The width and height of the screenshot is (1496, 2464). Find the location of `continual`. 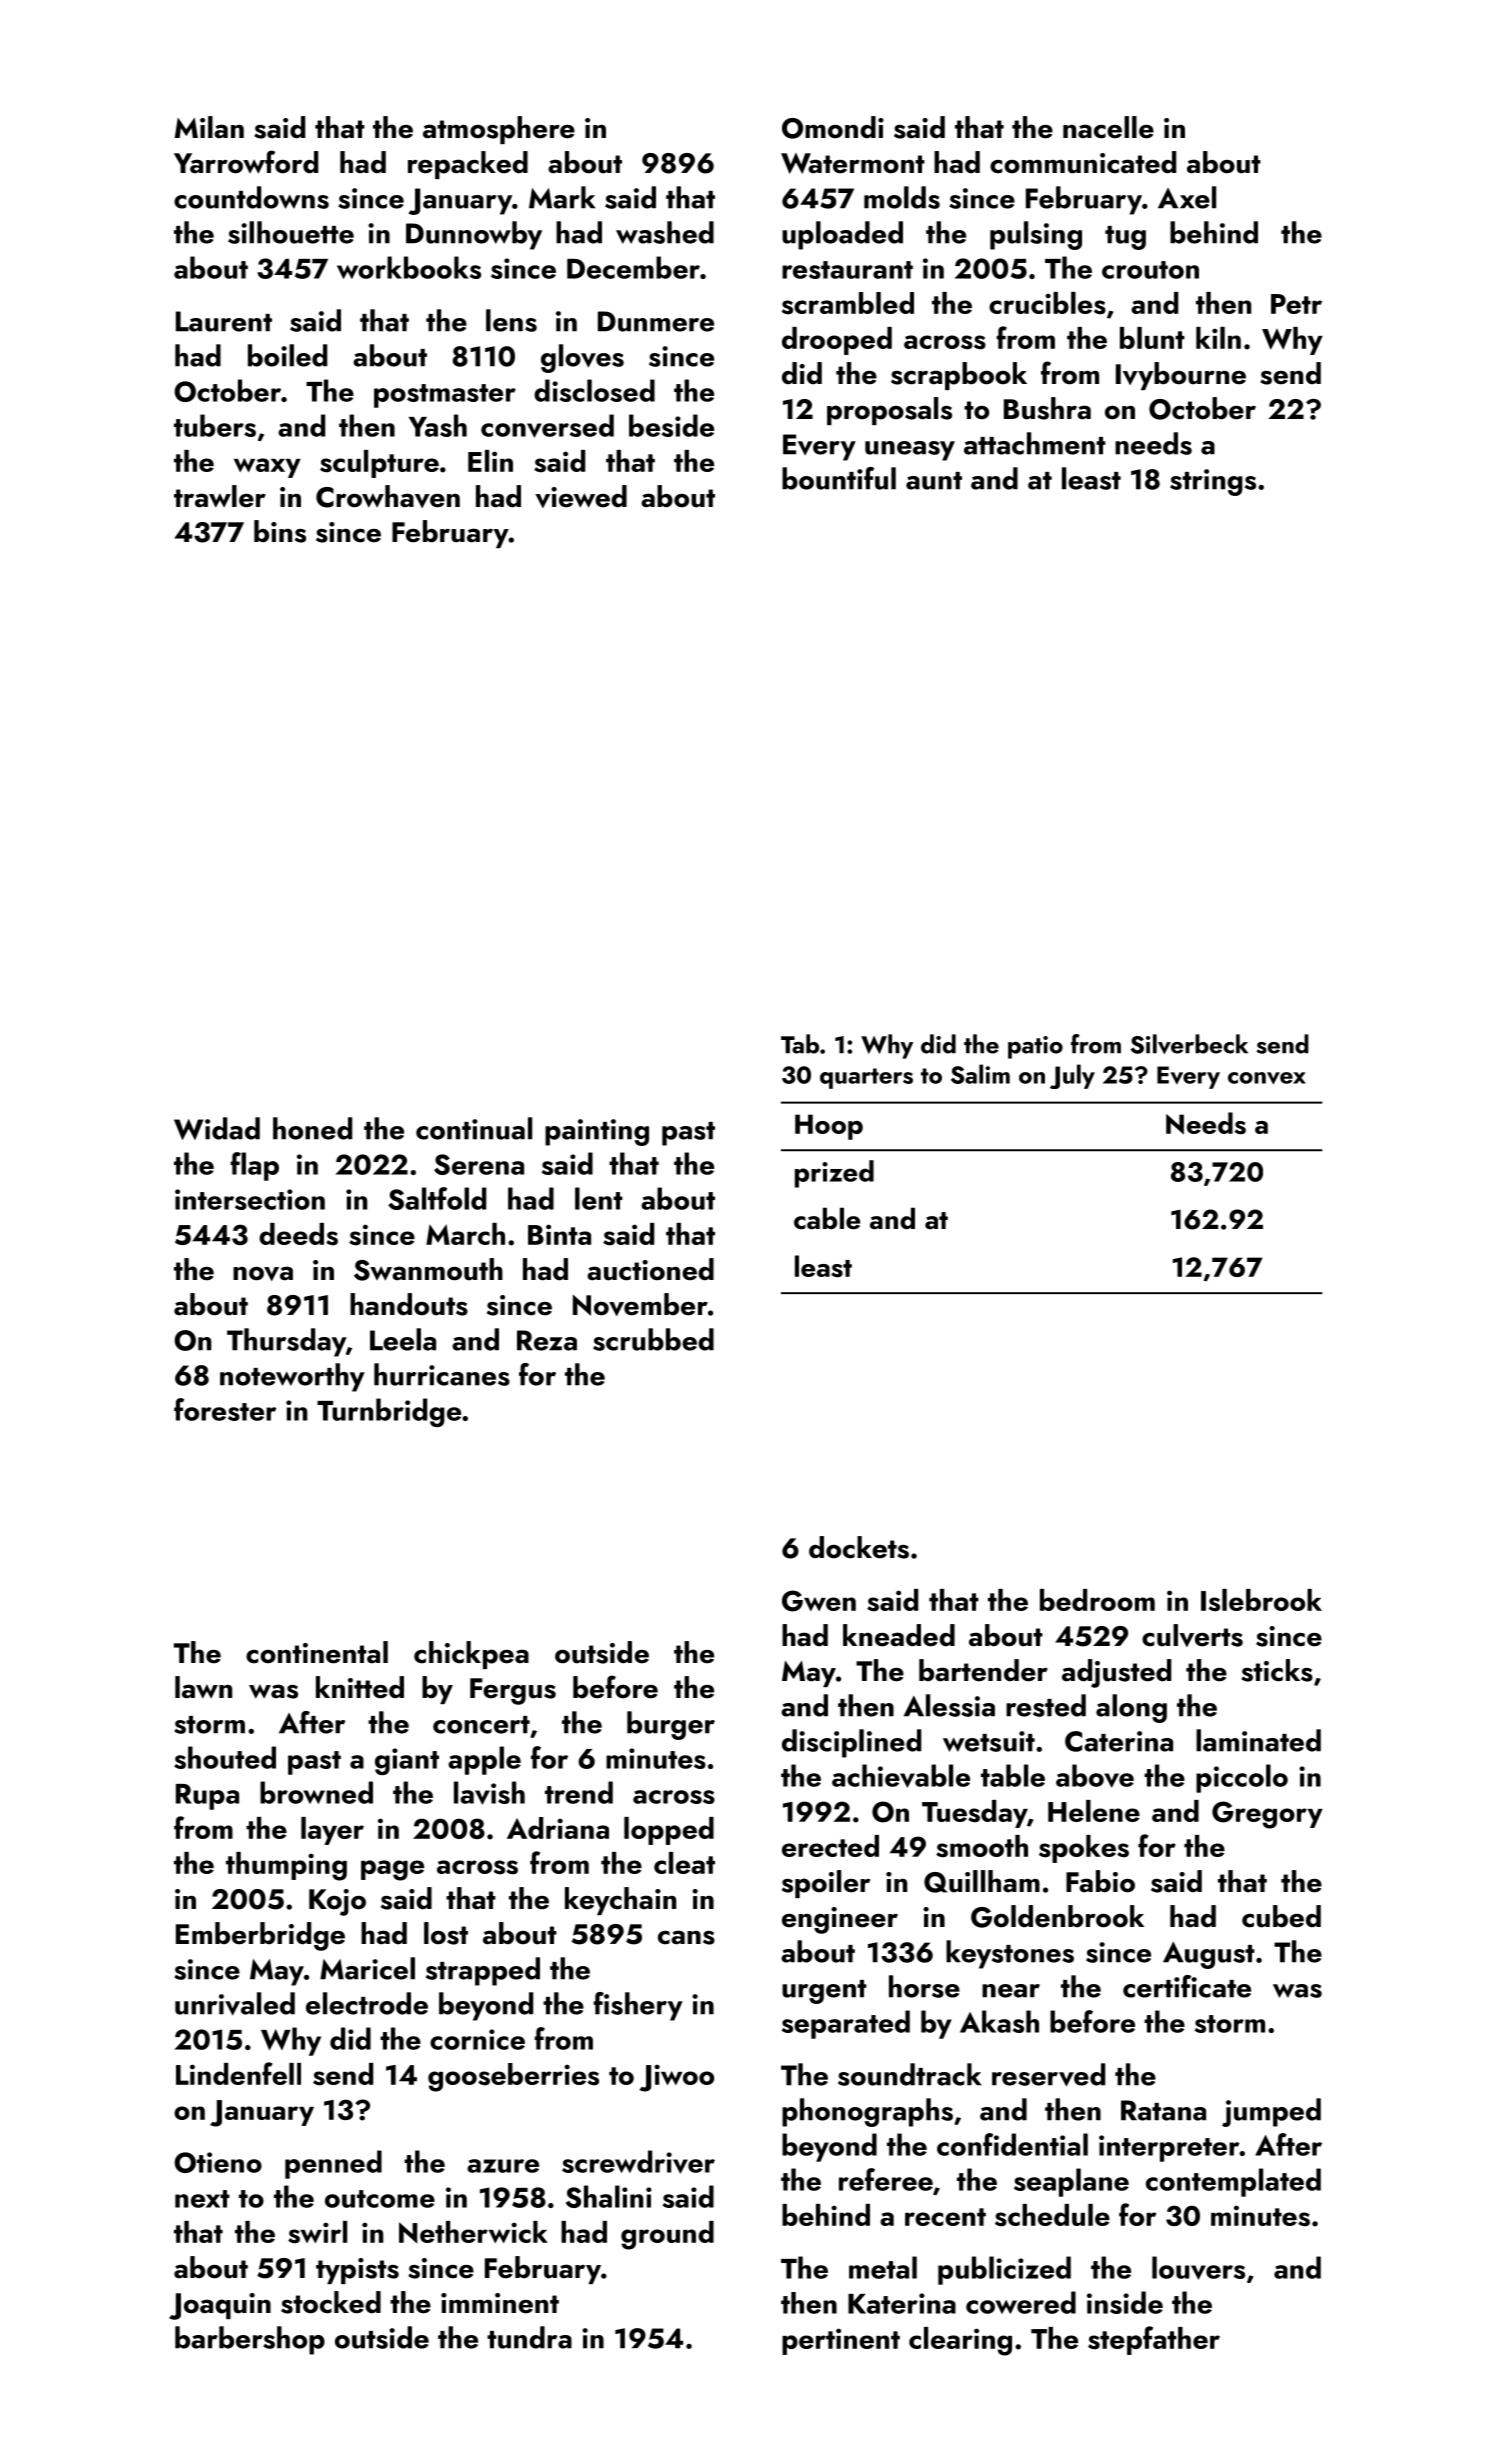

continual is located at coordinates (474, 1128).
